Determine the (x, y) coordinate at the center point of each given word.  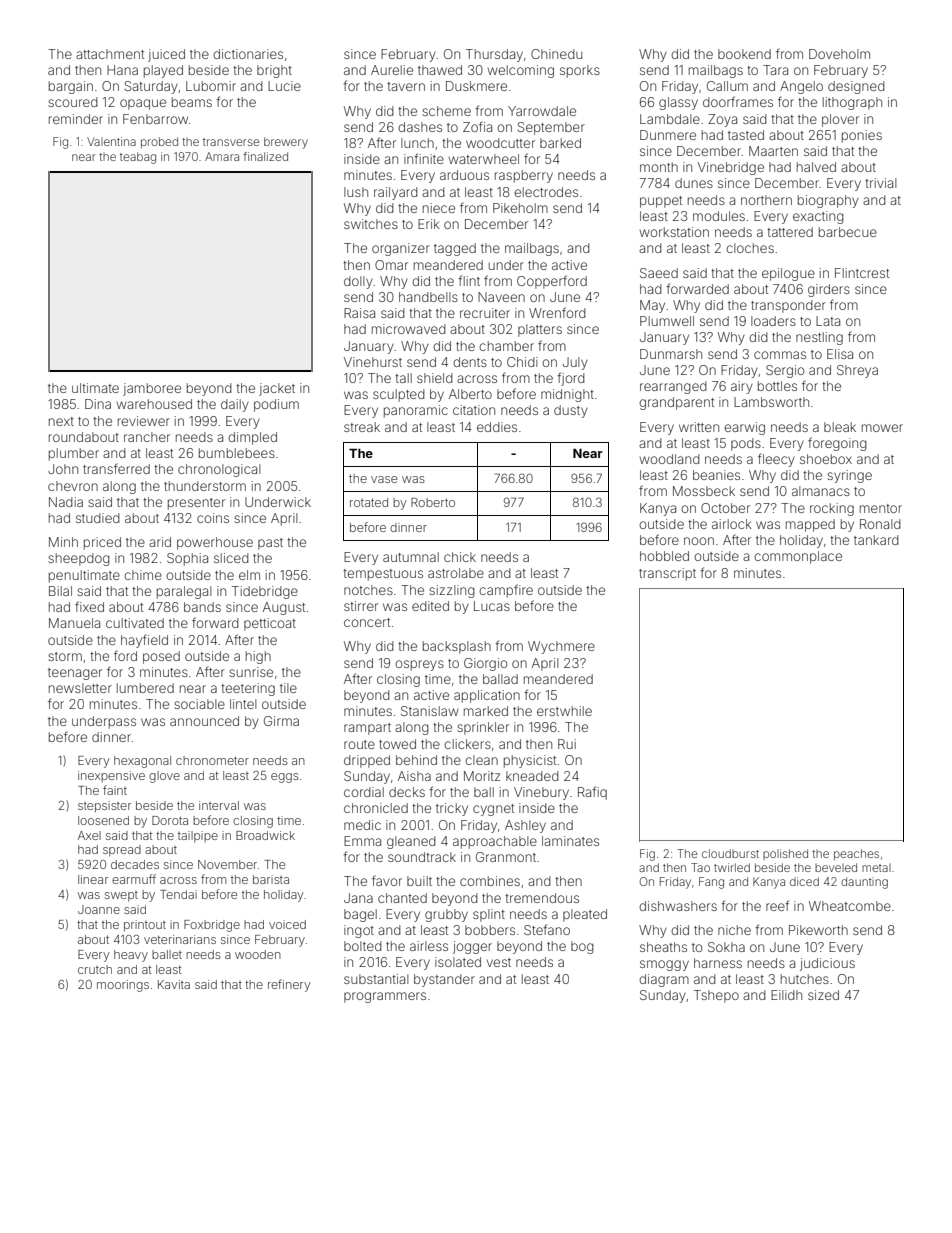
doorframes (738, 101)
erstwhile (564, 711)
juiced (166, 55)
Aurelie (392, 70)
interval (219, 805)
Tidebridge (265, 592)
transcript (667, 574)
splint (489, 915)
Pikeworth (818, 930)
